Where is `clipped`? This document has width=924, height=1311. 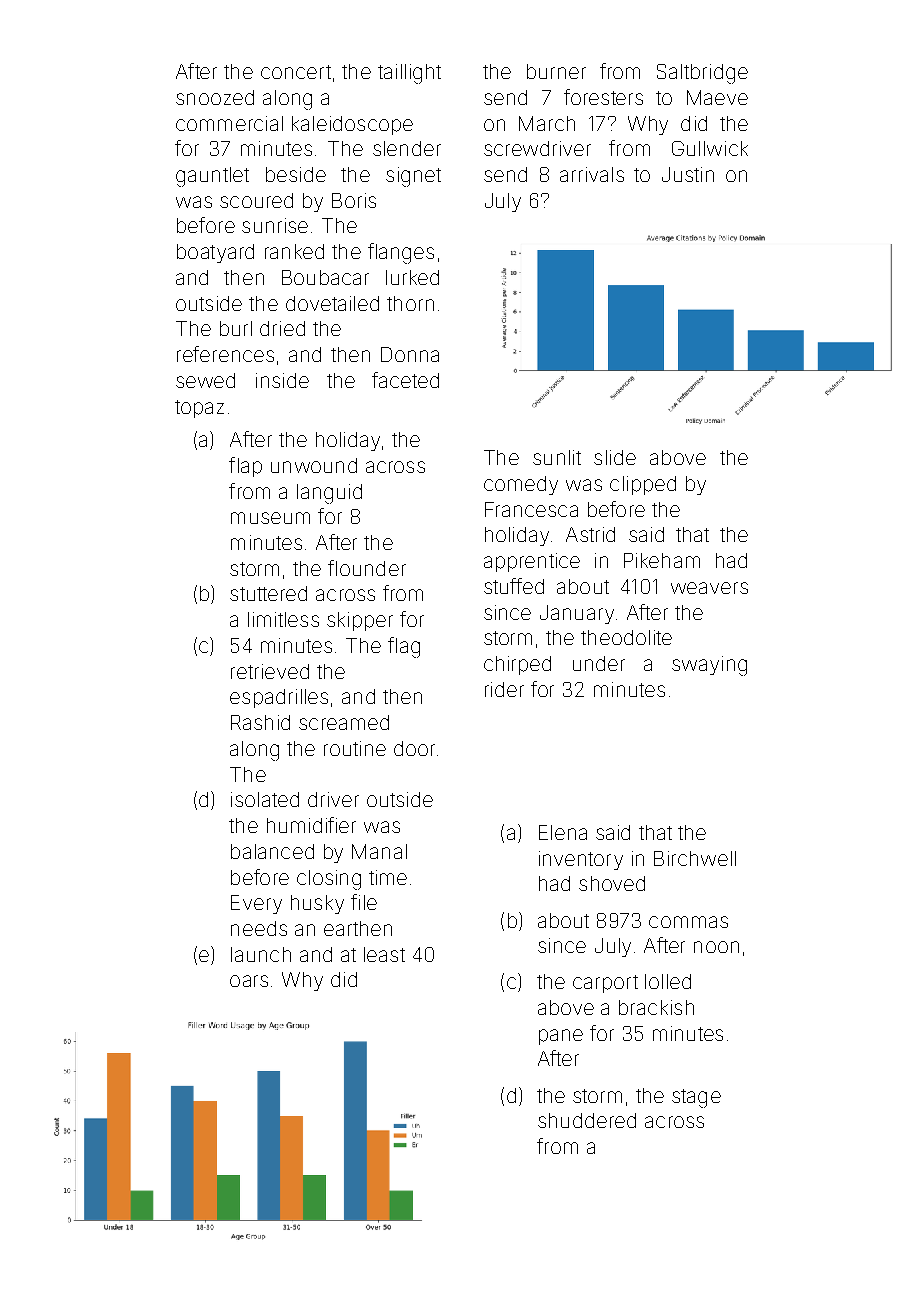
clipped is located at coordinates (643, 485).
